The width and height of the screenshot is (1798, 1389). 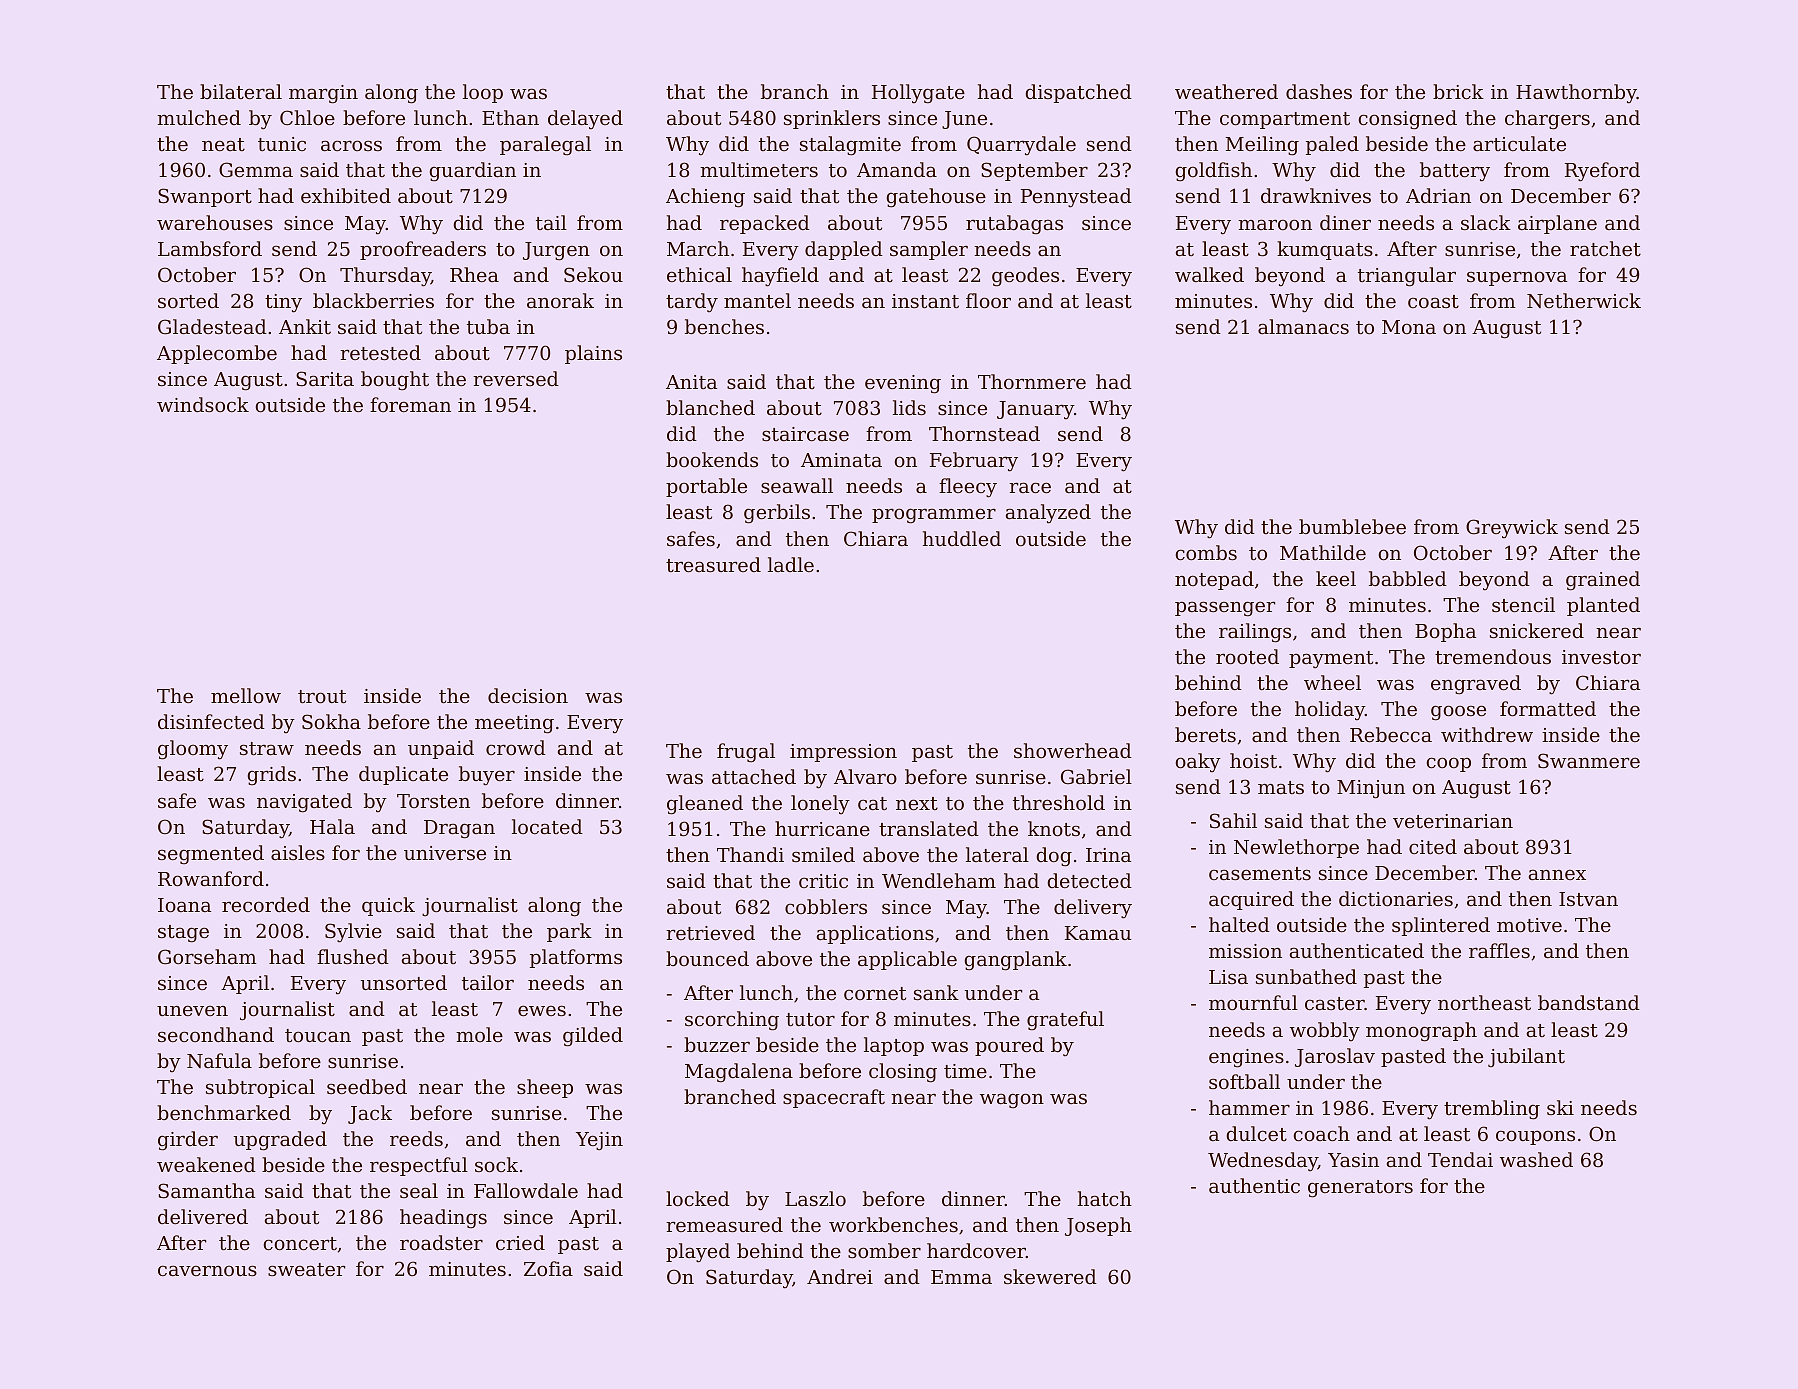 What do you see at coordinates (710, 932) in the screenshot?
I see `retrieved` at bounding box center [710, 932].
